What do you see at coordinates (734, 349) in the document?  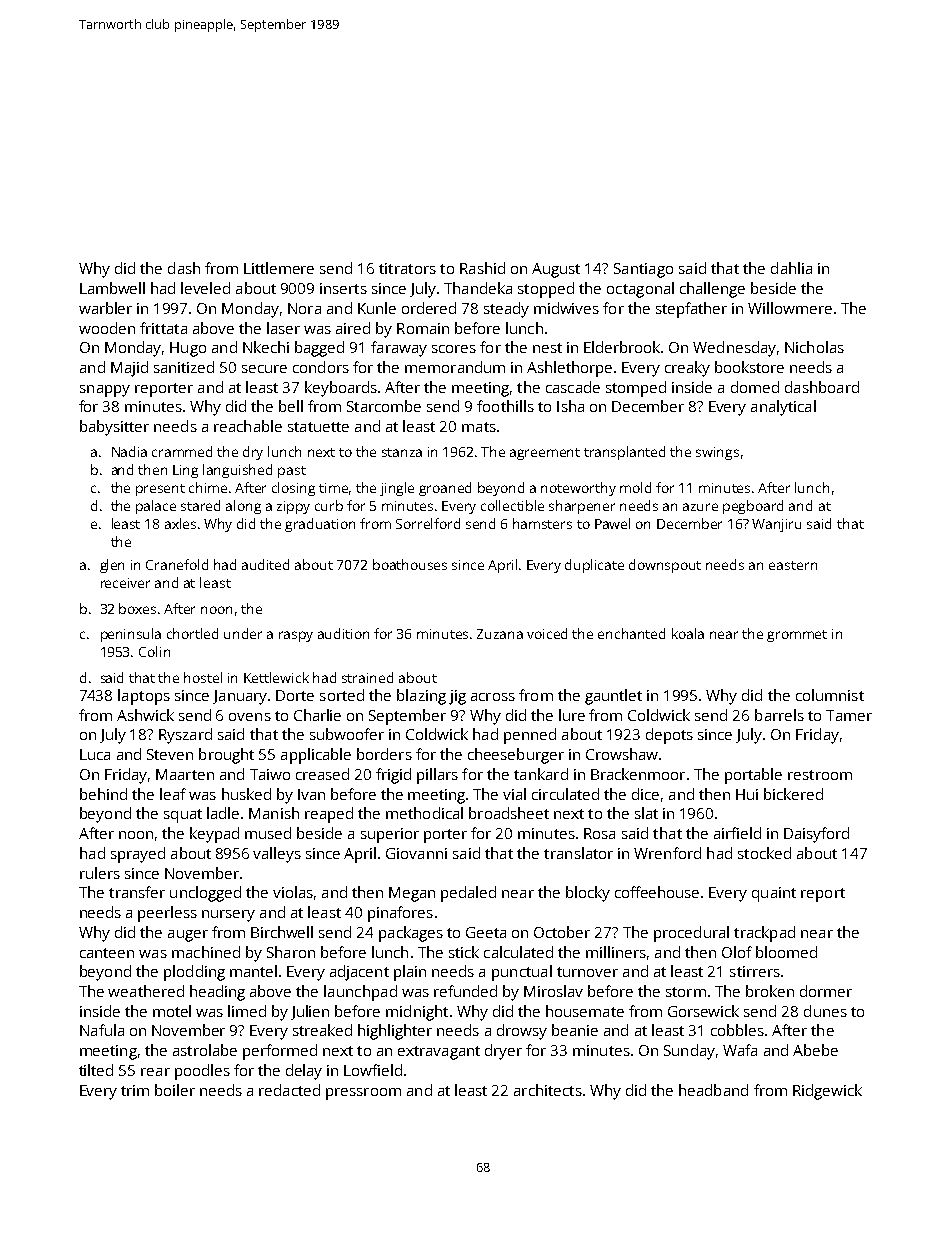 I see `Wednesday` at bounding box center [734, 349].
